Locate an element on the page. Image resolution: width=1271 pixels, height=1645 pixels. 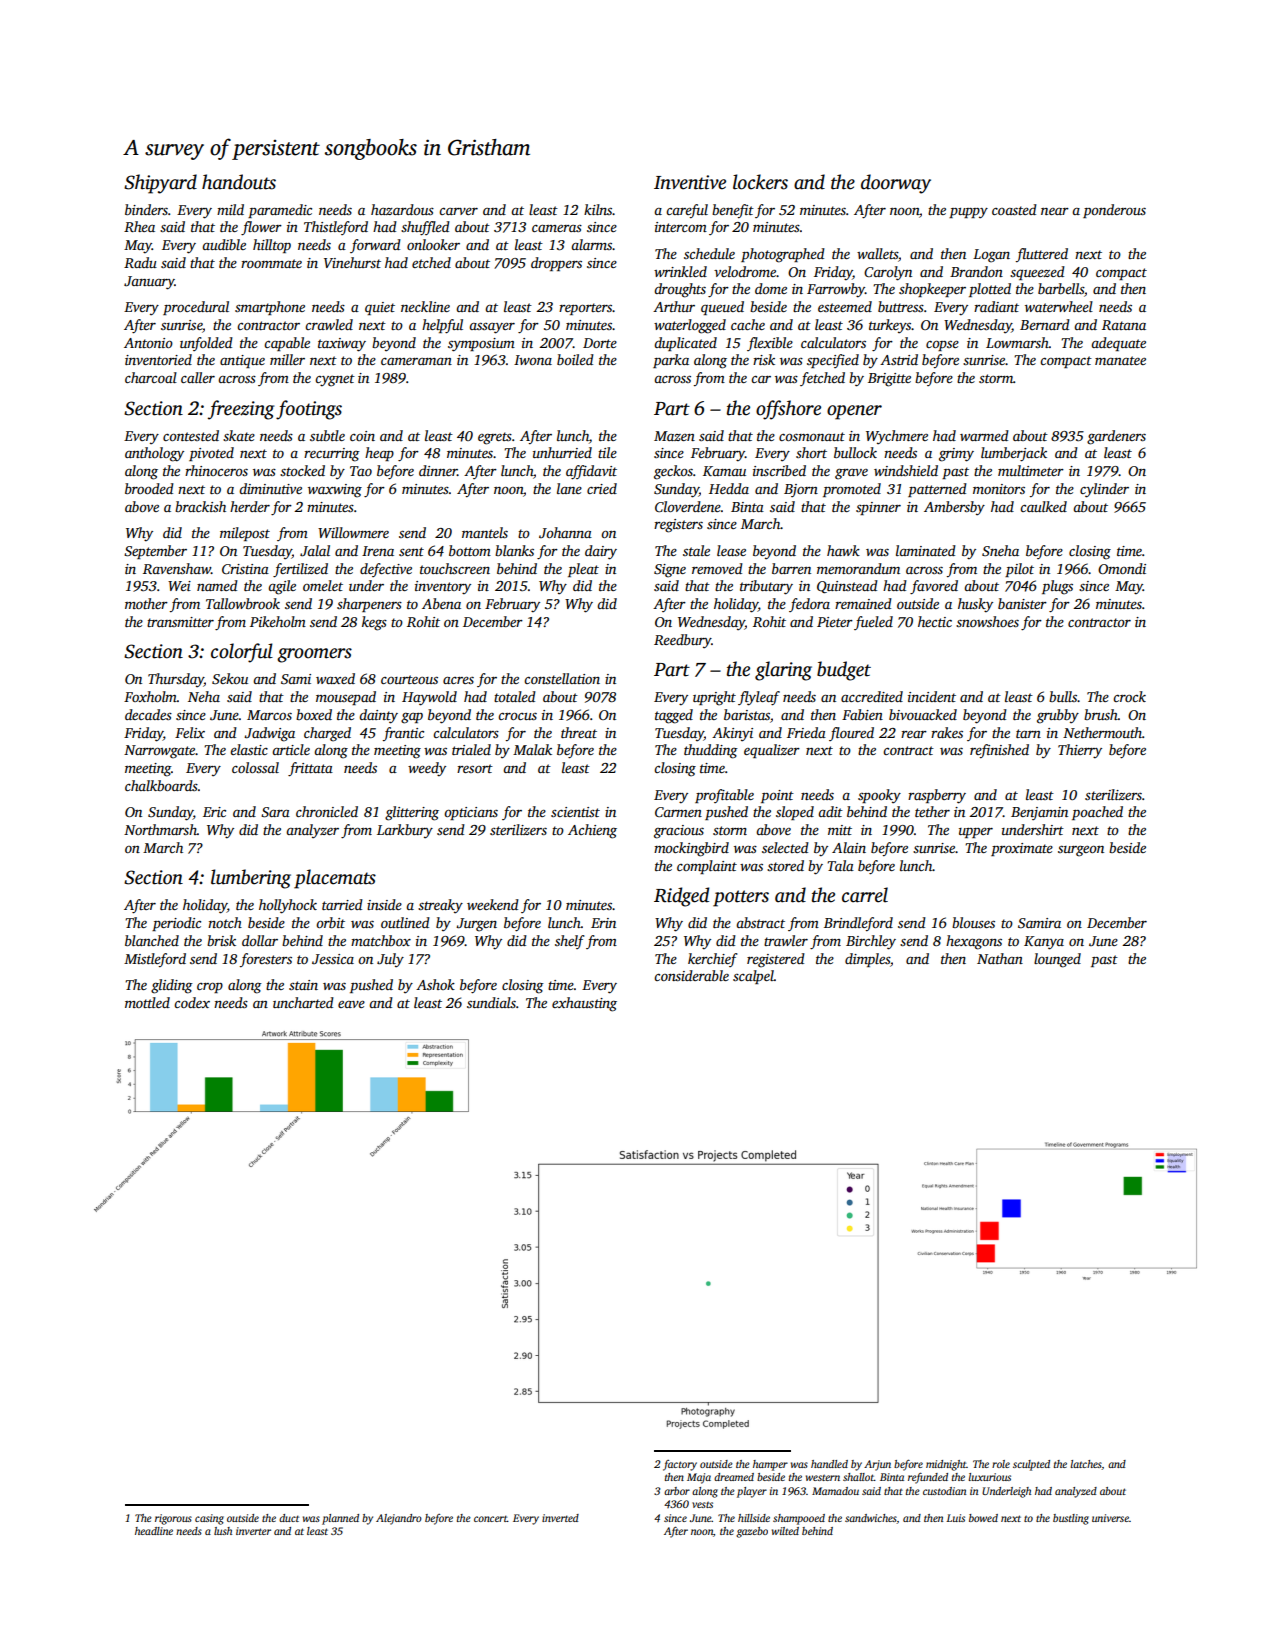
profitable is located at coordinates (724, 796).
